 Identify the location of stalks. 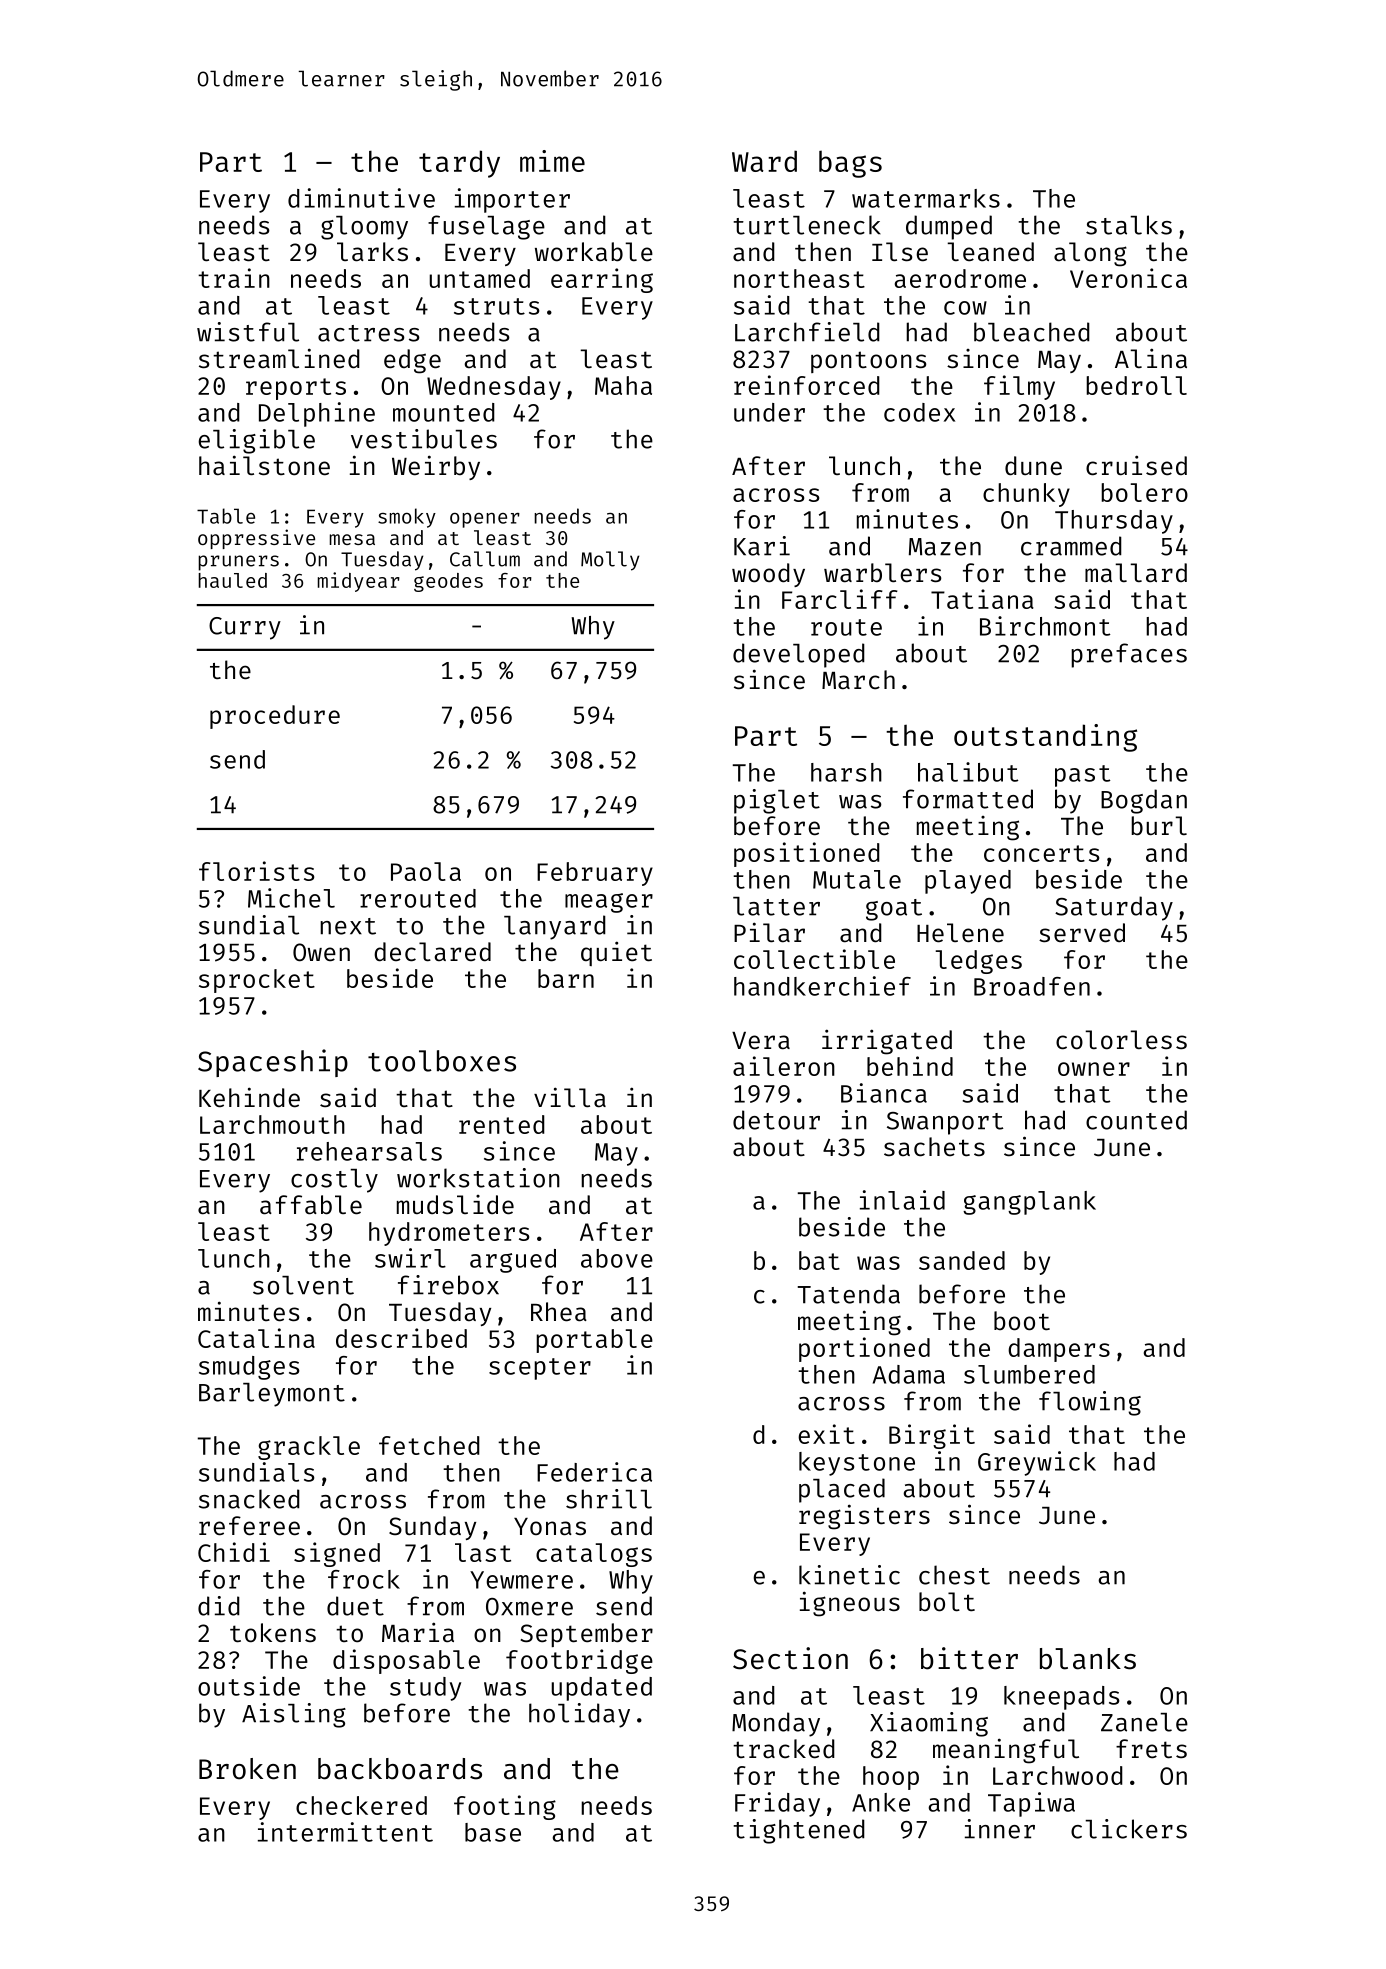
(1129, 225).
